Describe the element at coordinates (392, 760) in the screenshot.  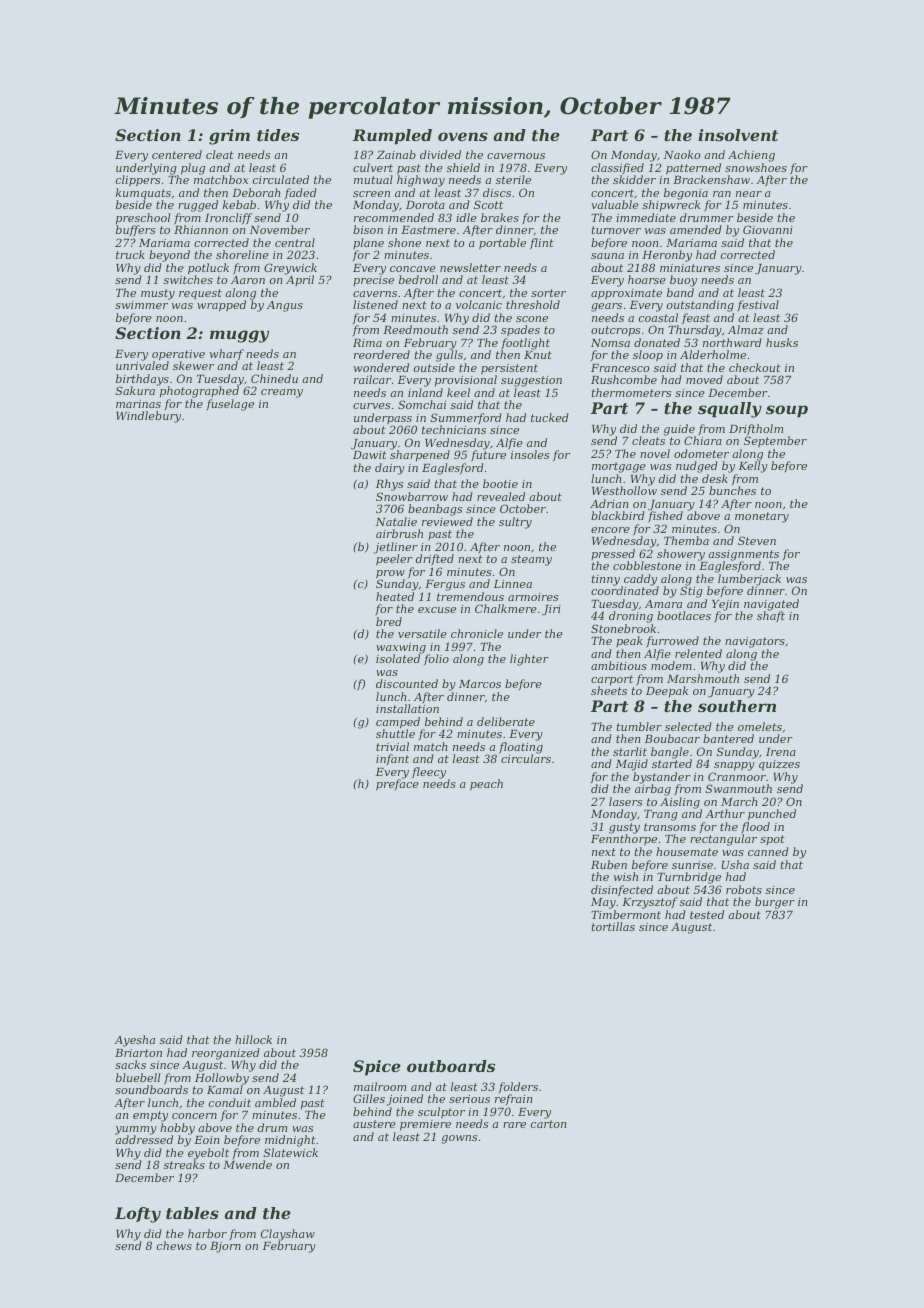
I see `infant` at that location.
